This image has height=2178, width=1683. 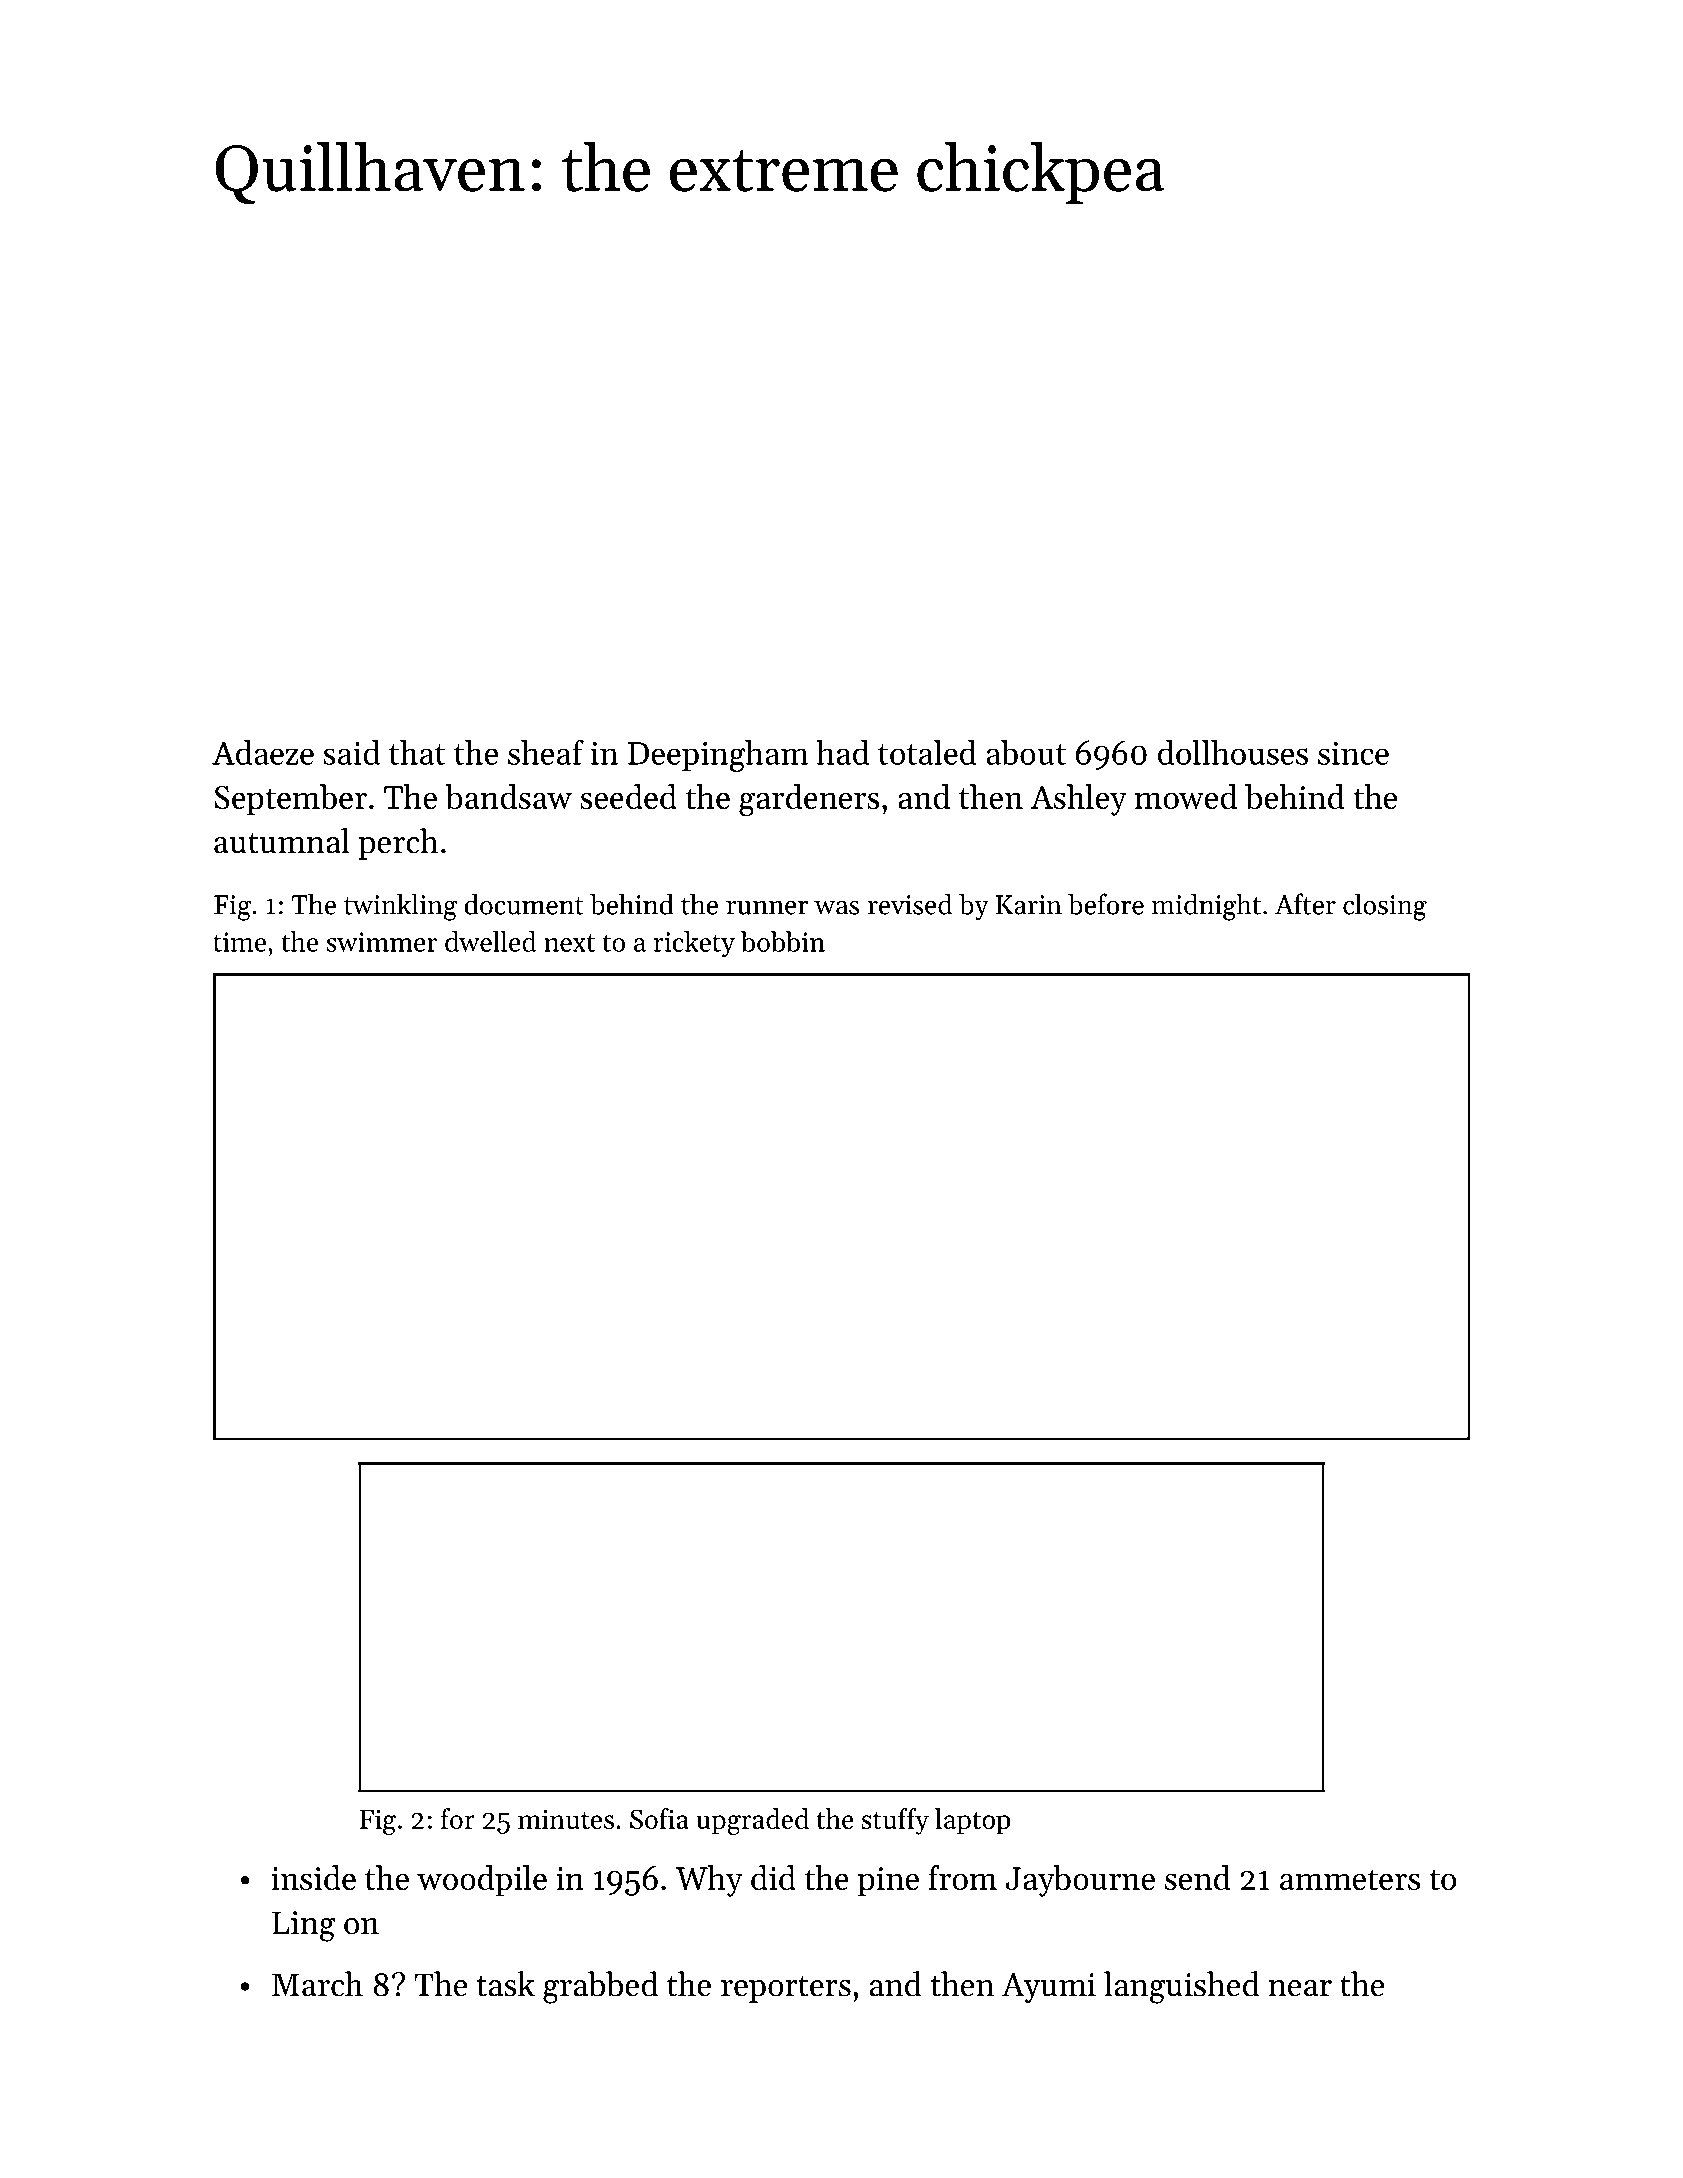 What do you see at coordinates (313, 1877) in the image?
I see `inside` at bounding box center [313, 1877].
